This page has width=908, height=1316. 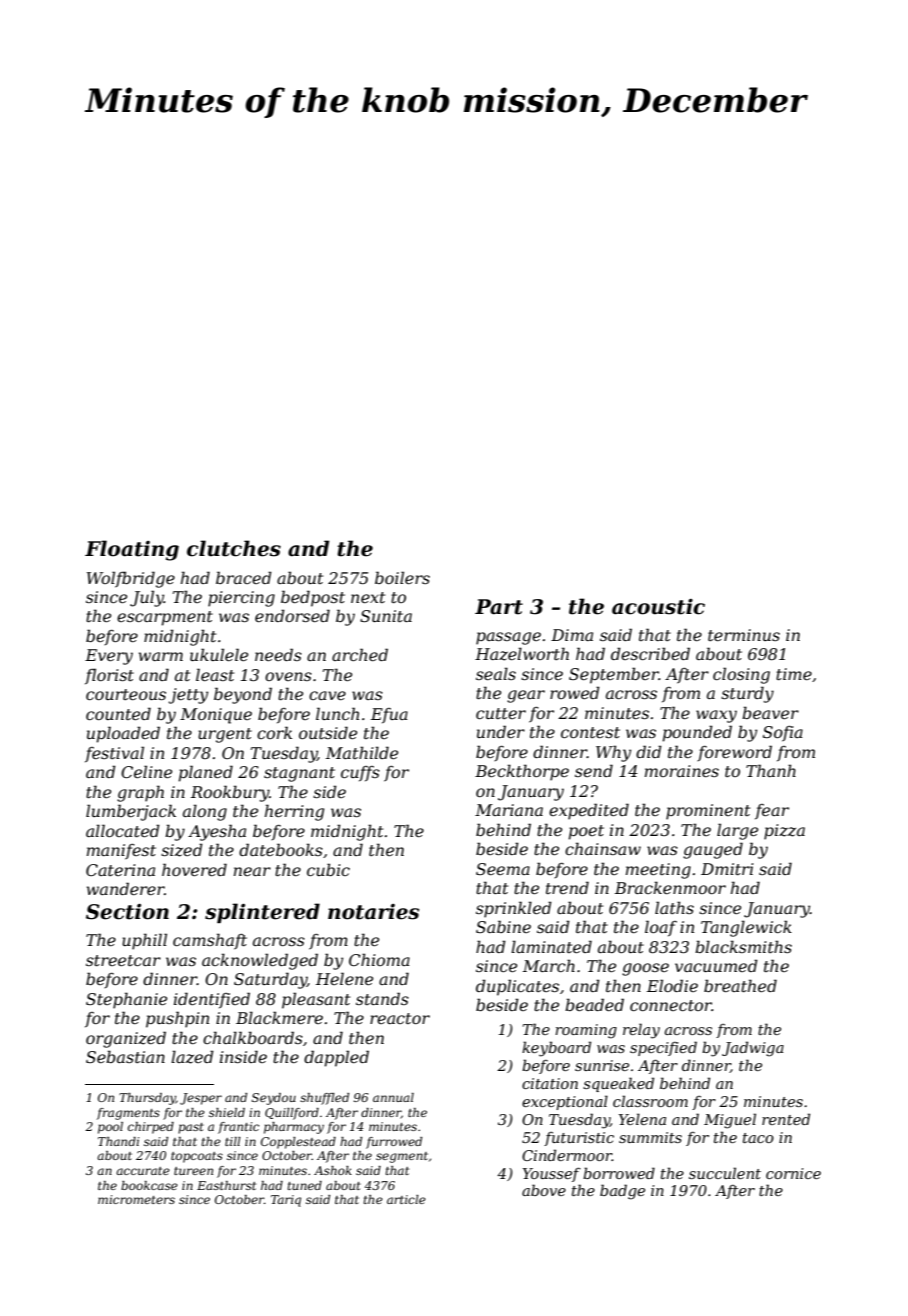 I want to click on foreword, so click(x=734, y=753).
